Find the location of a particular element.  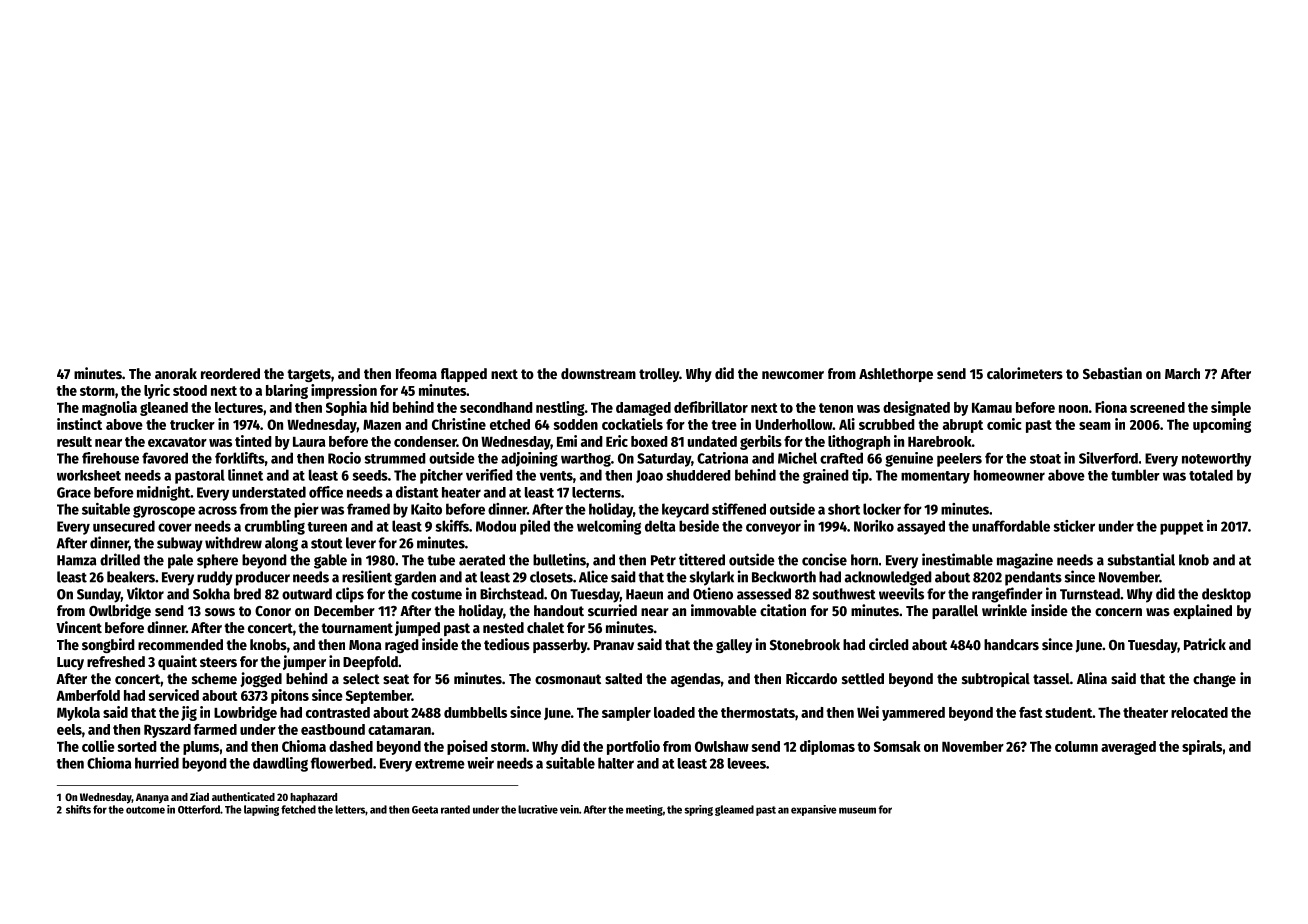

tournament is located at coordinates (357, 628).
